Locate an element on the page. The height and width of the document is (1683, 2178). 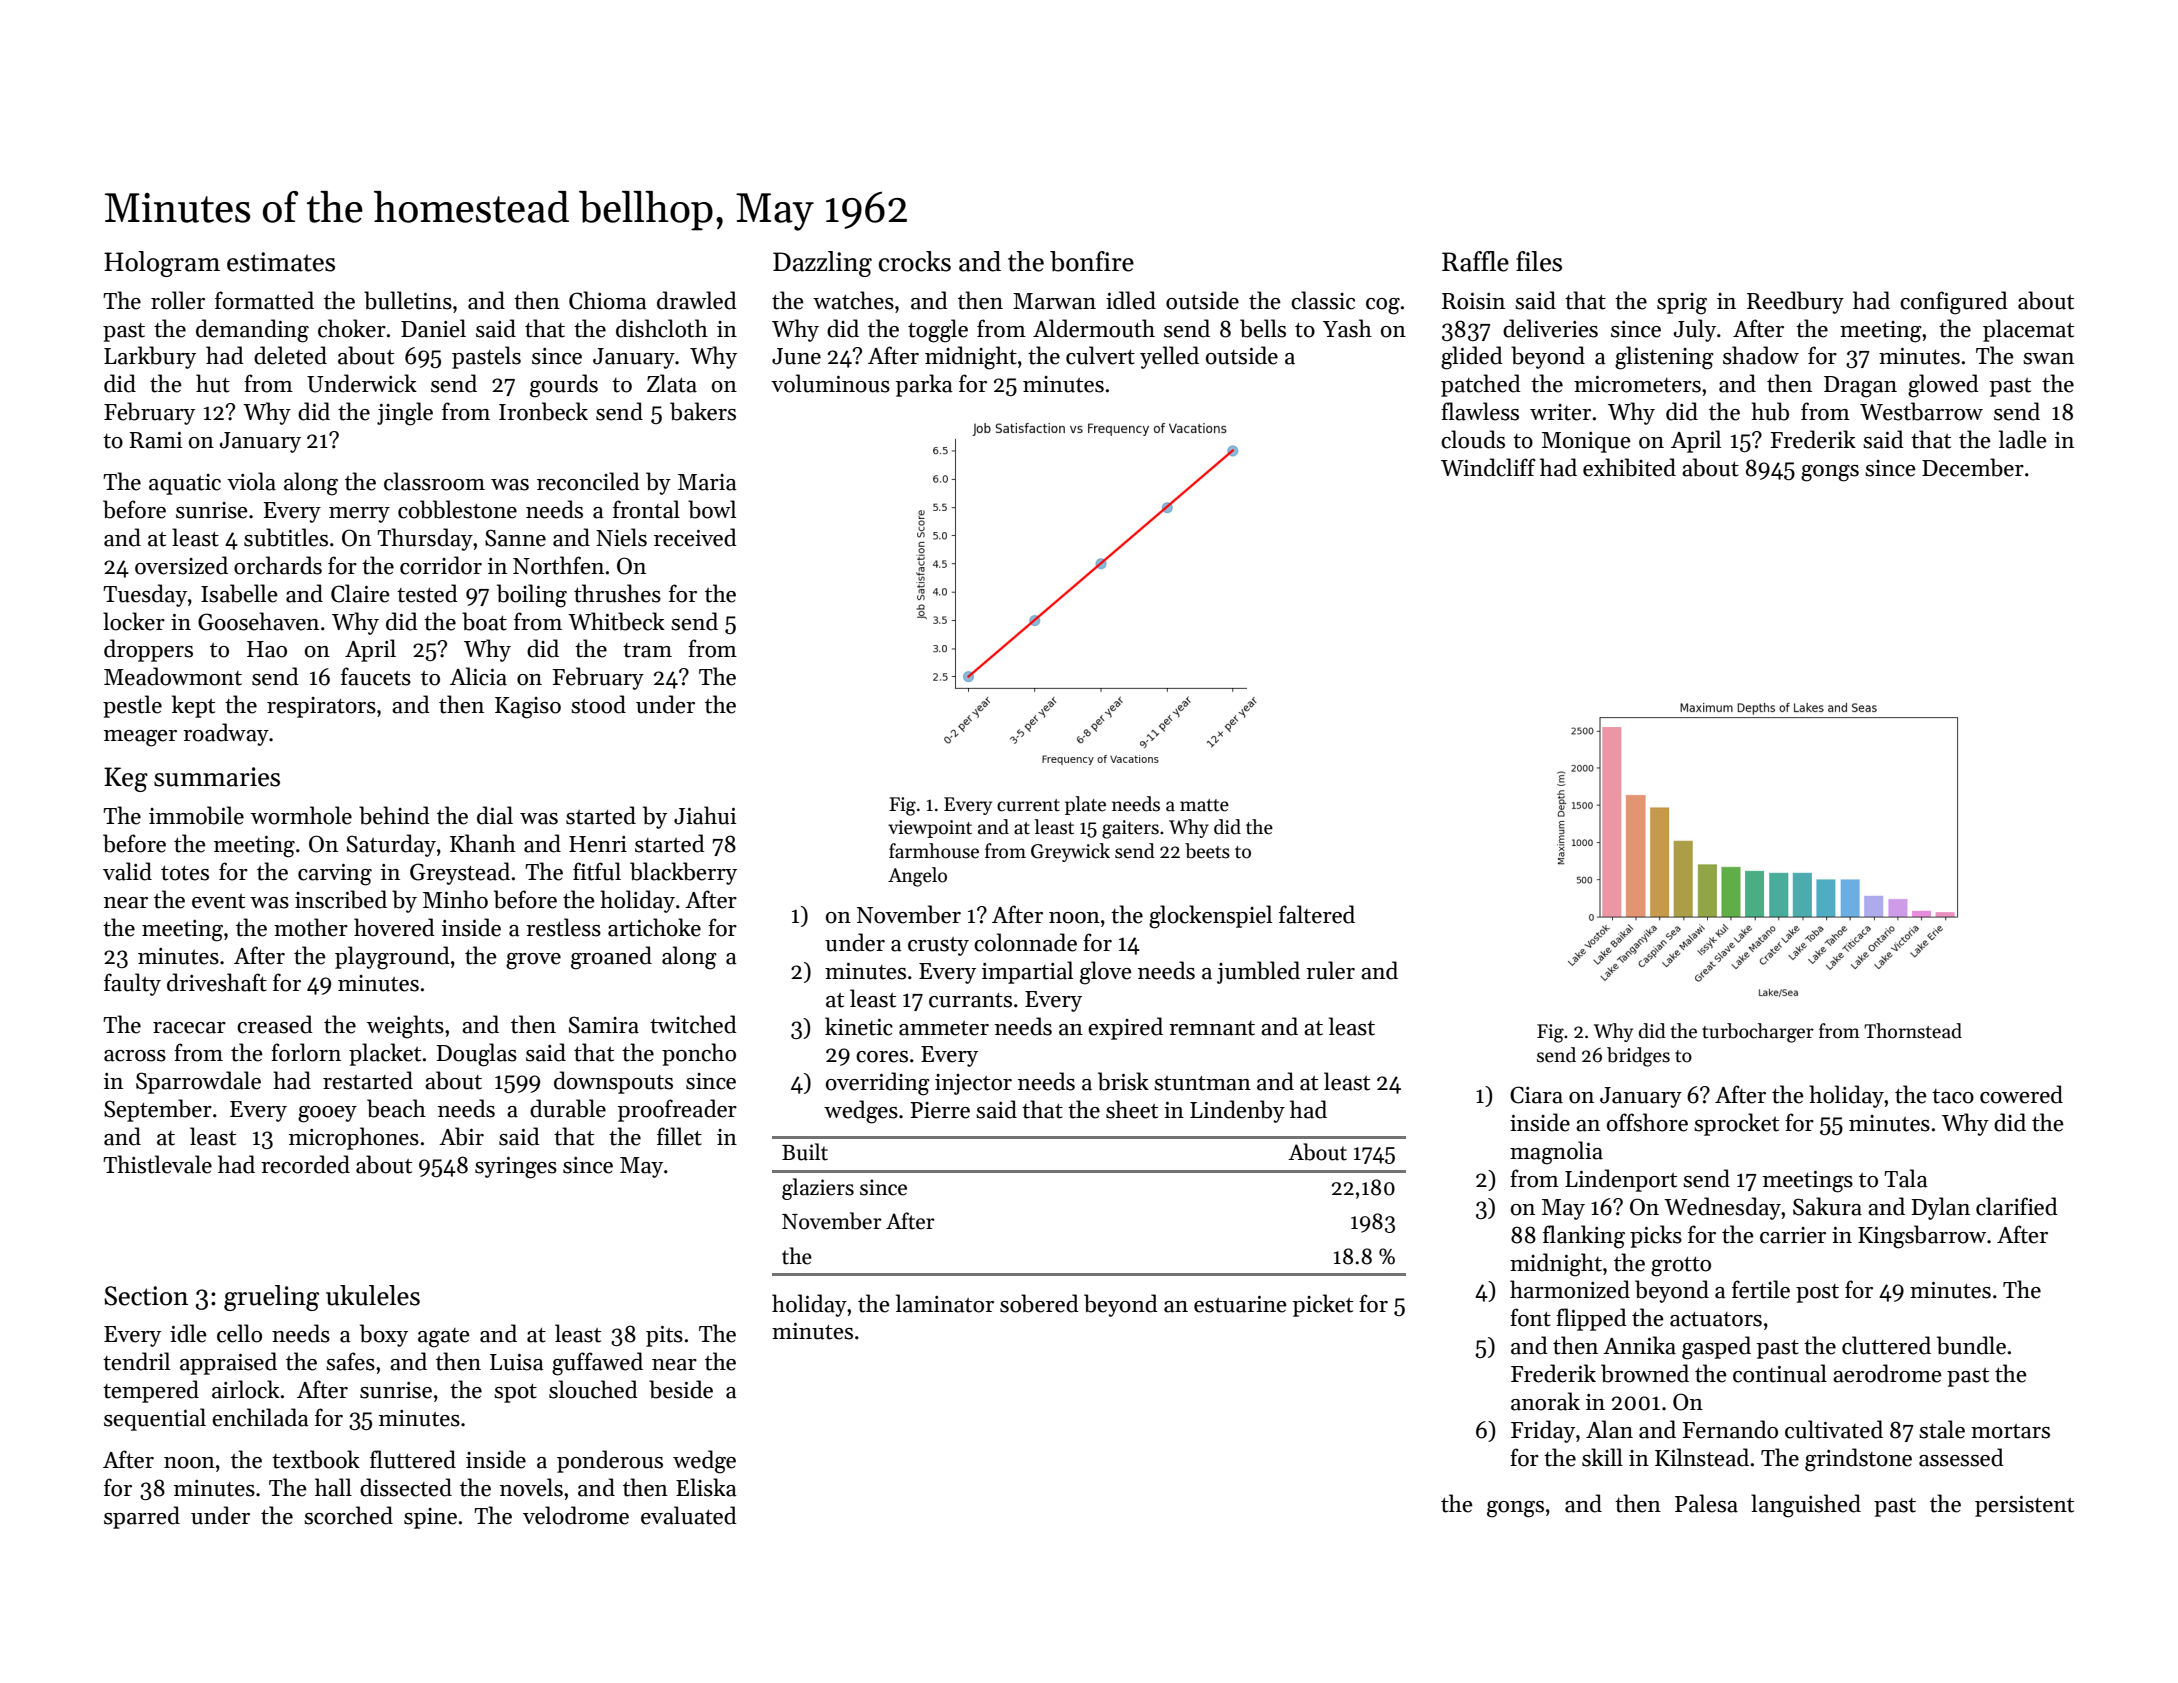
laminator is located at coordinates (945, 1303).
